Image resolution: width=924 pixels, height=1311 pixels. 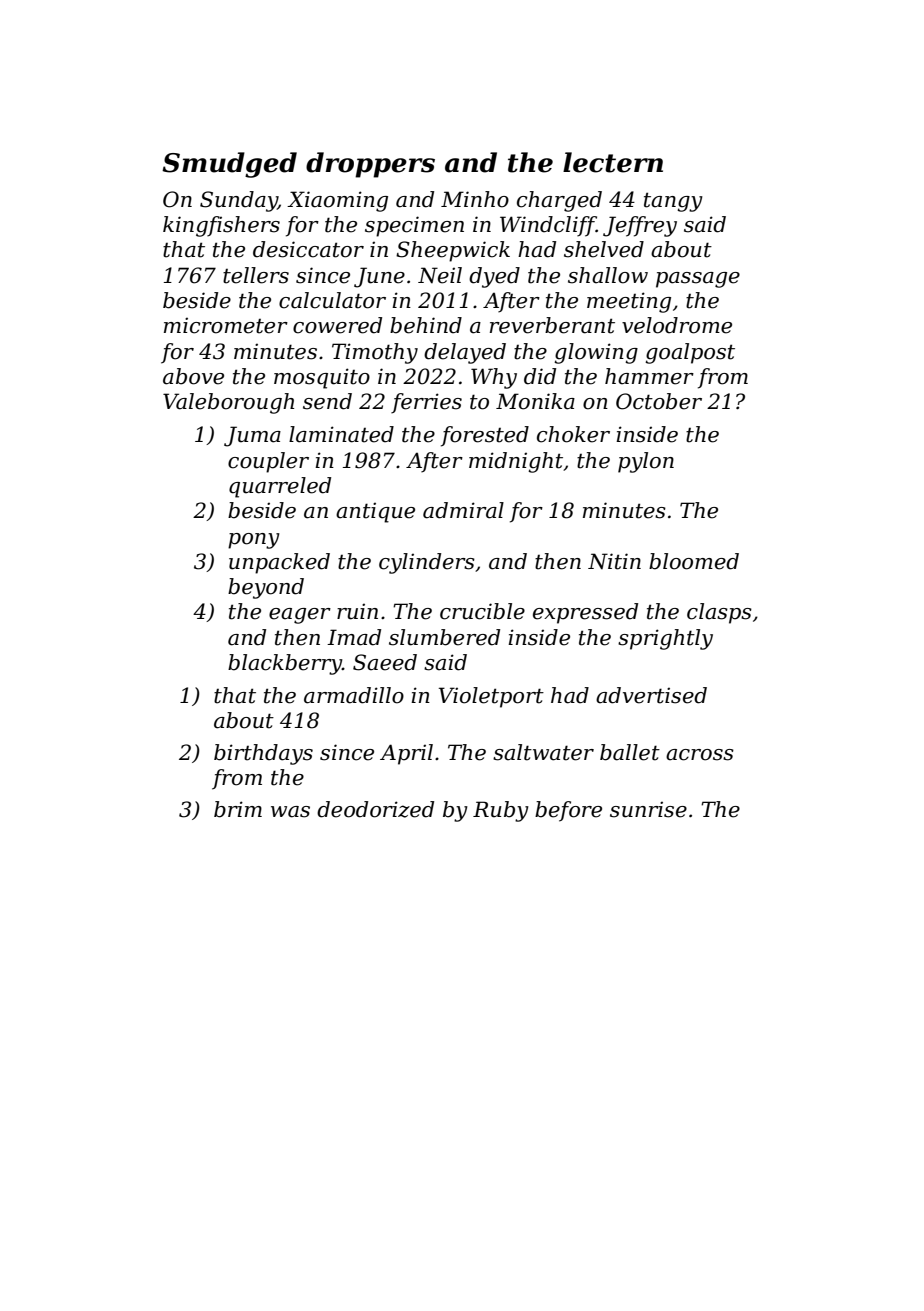 I want to click on pylon, so click(x=646, y=462).
